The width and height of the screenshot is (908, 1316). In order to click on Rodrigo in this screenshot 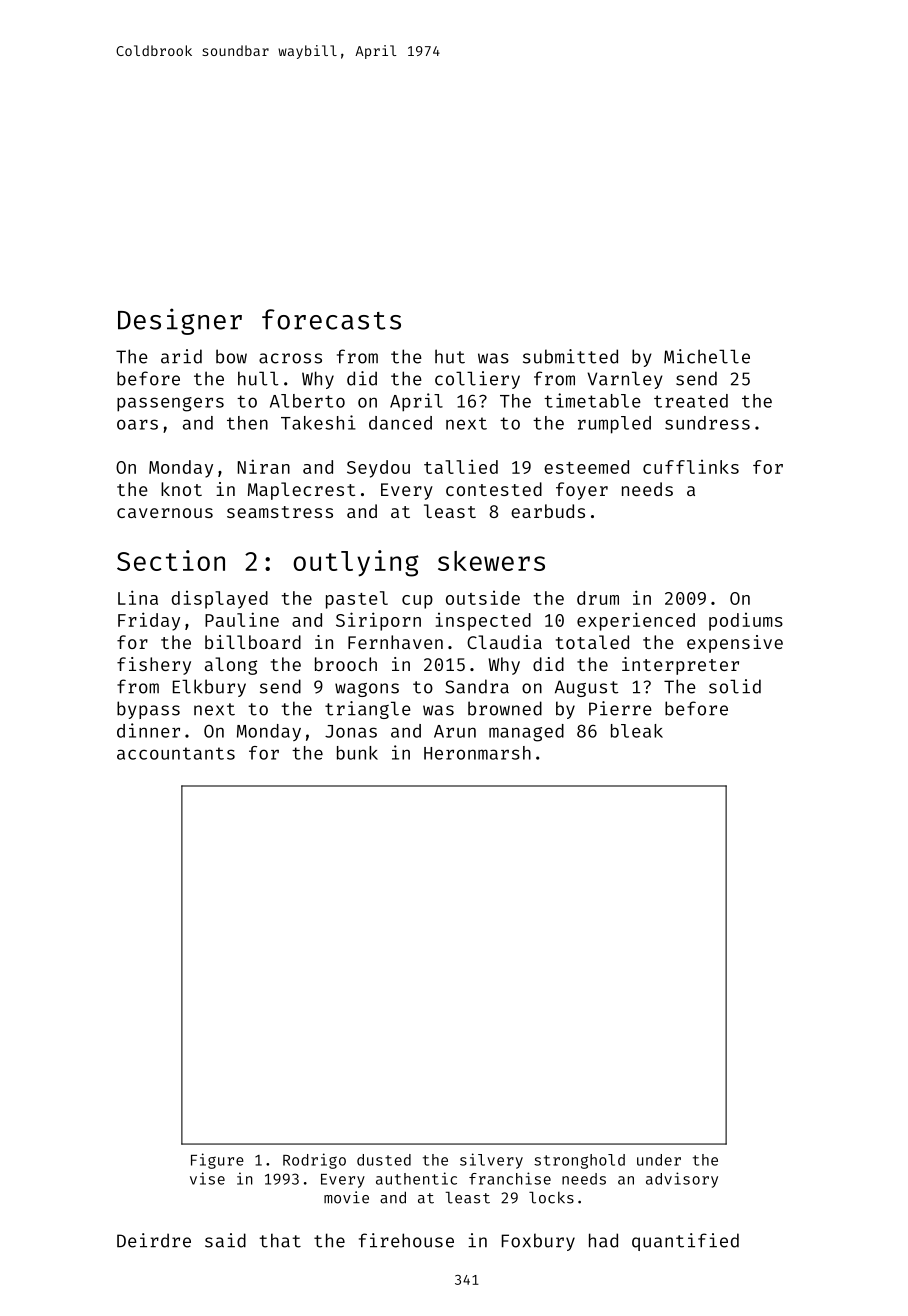, I will do `click(314, 1161)`.
